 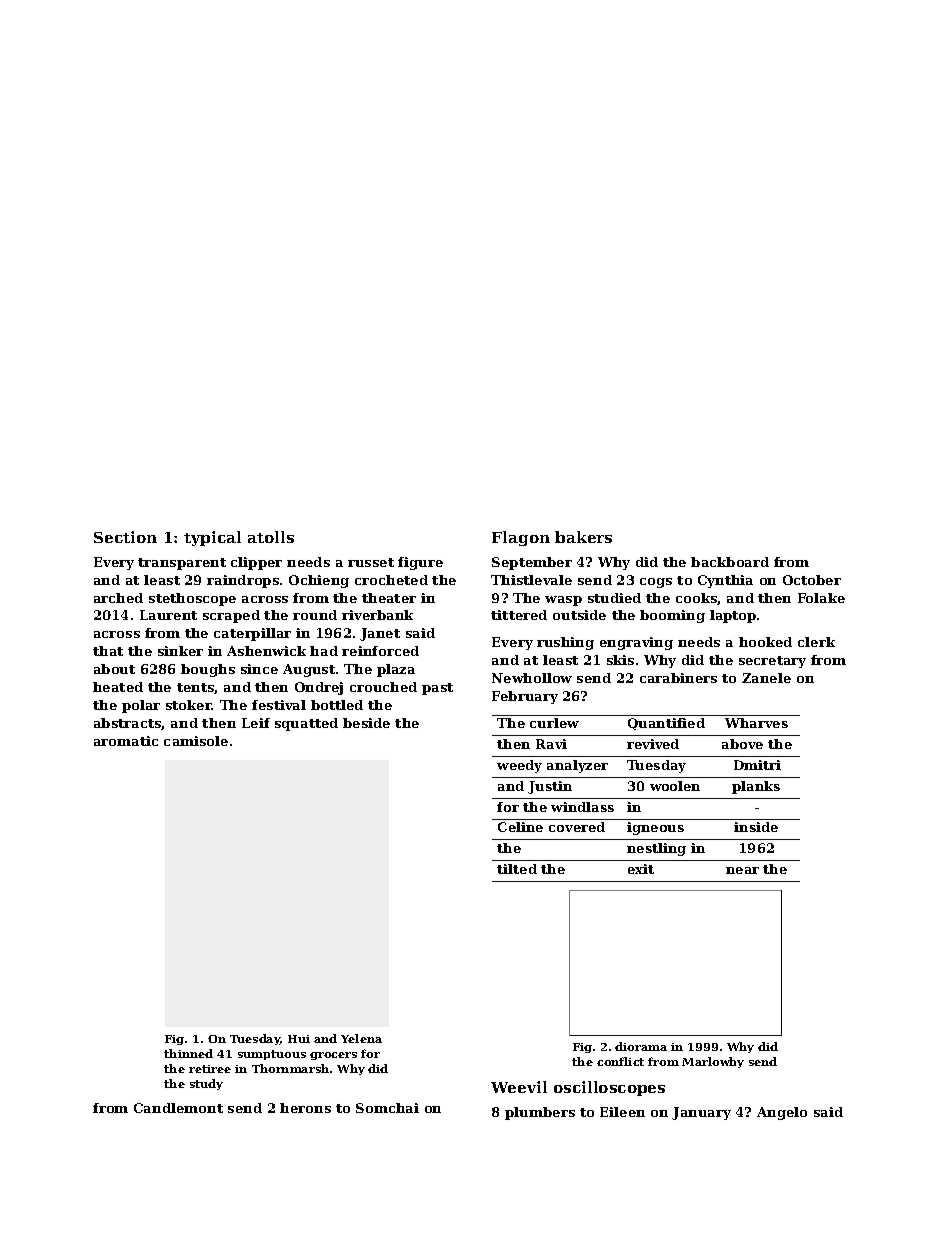 What do you see at coordinates (742, 870) in the page?
I see `near` at bounding box center [742, 870].
